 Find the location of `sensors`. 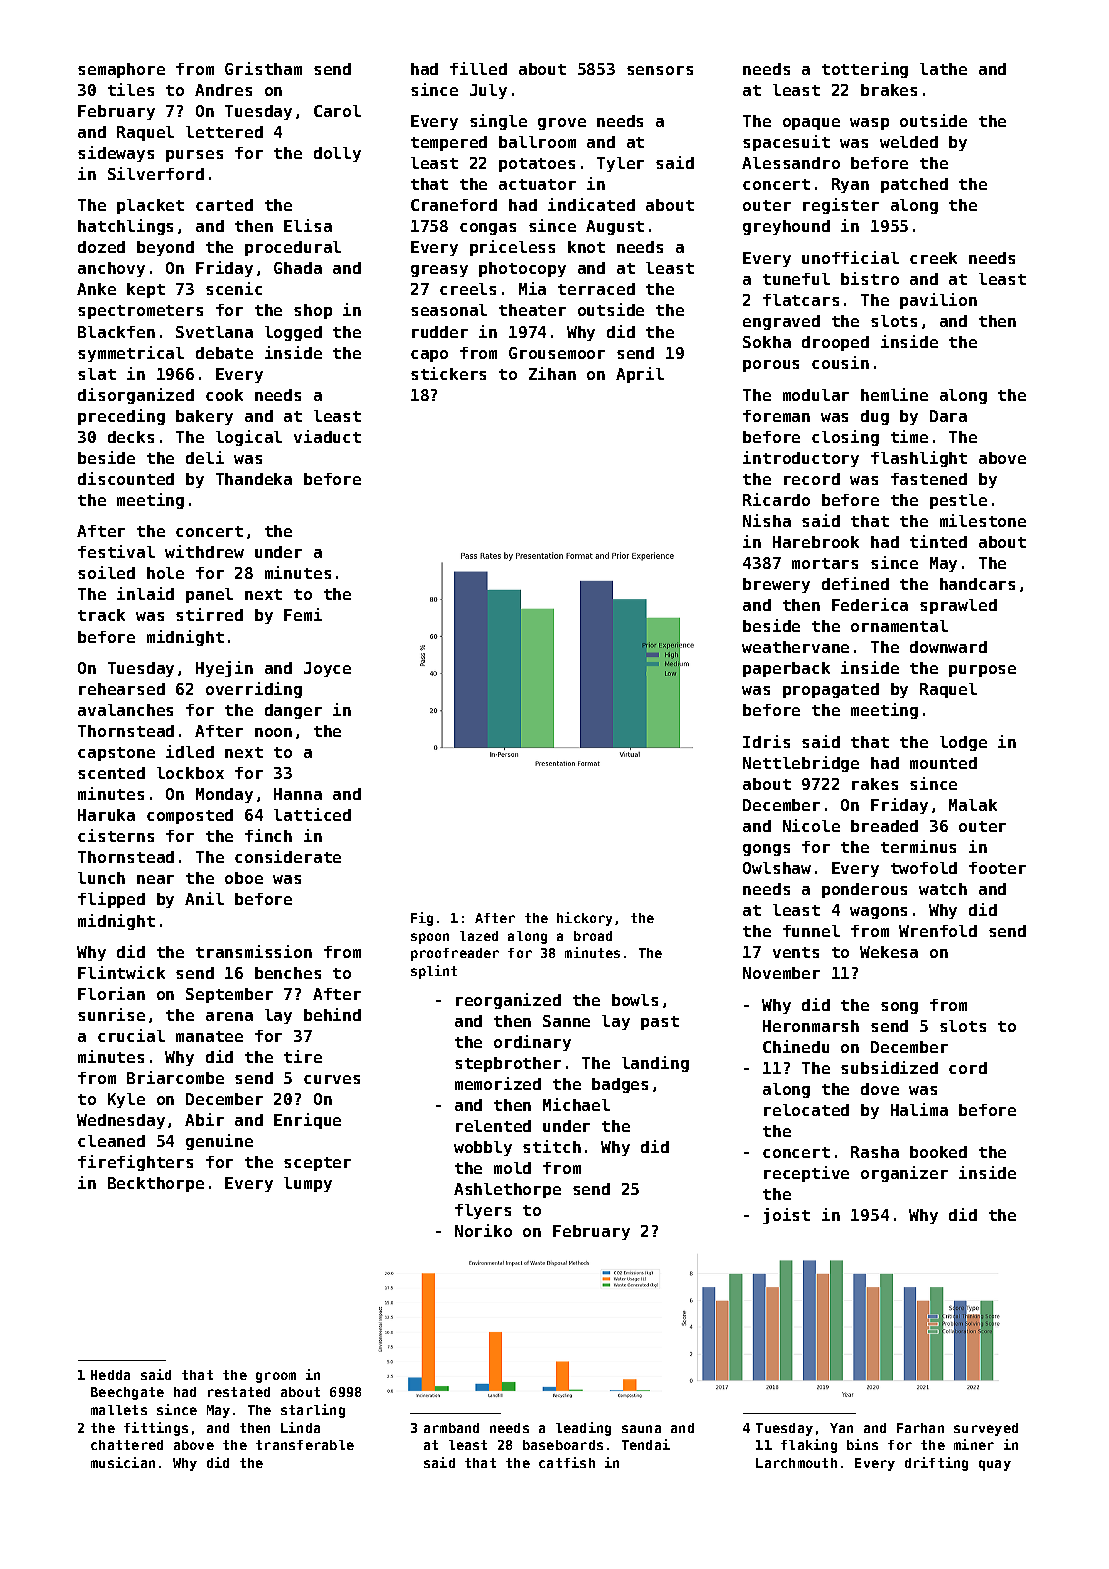

sensors is located at coordinates (660, 70).
